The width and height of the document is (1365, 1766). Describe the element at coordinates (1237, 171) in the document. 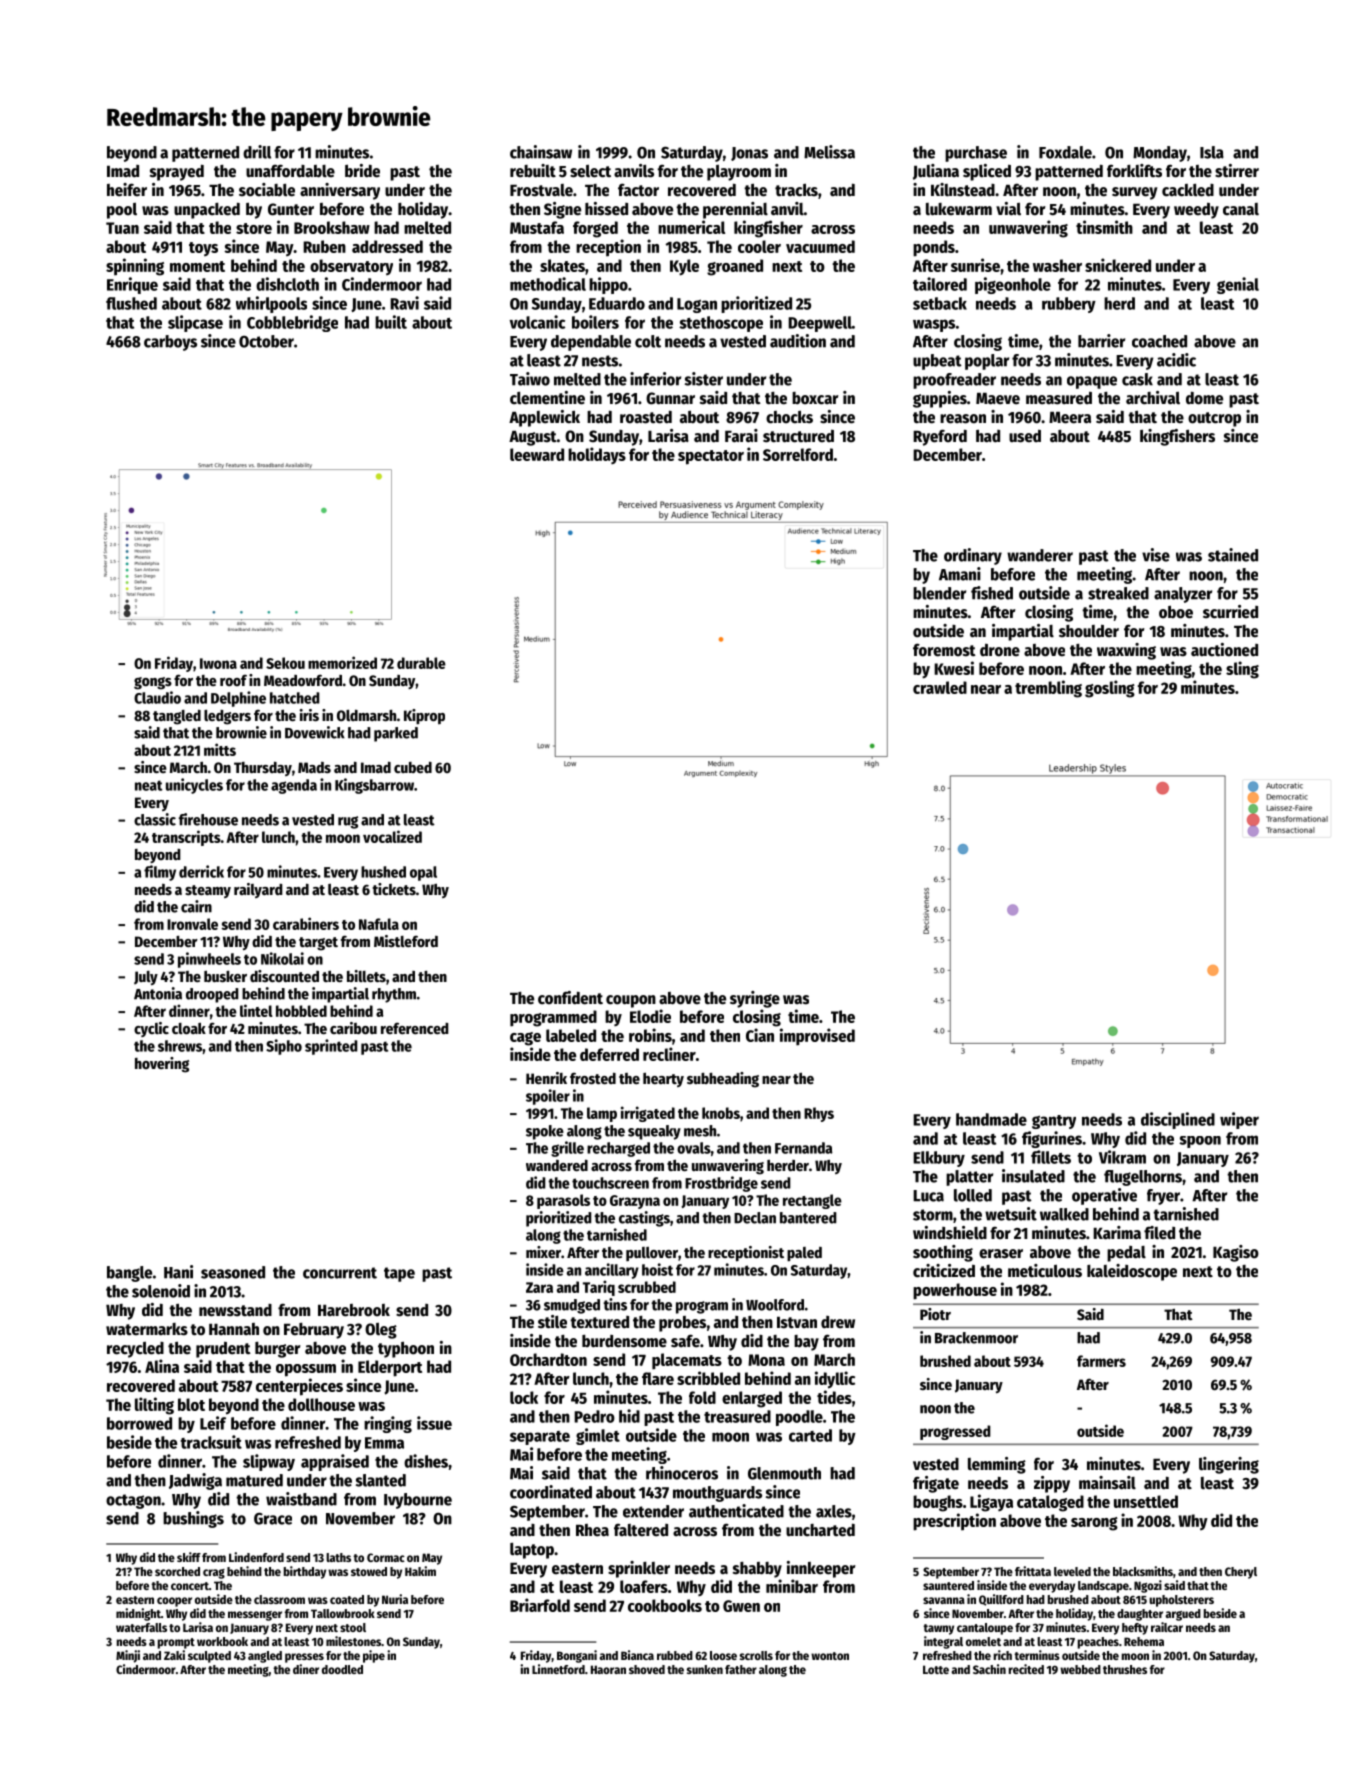

I see `stirrer` at that location.
